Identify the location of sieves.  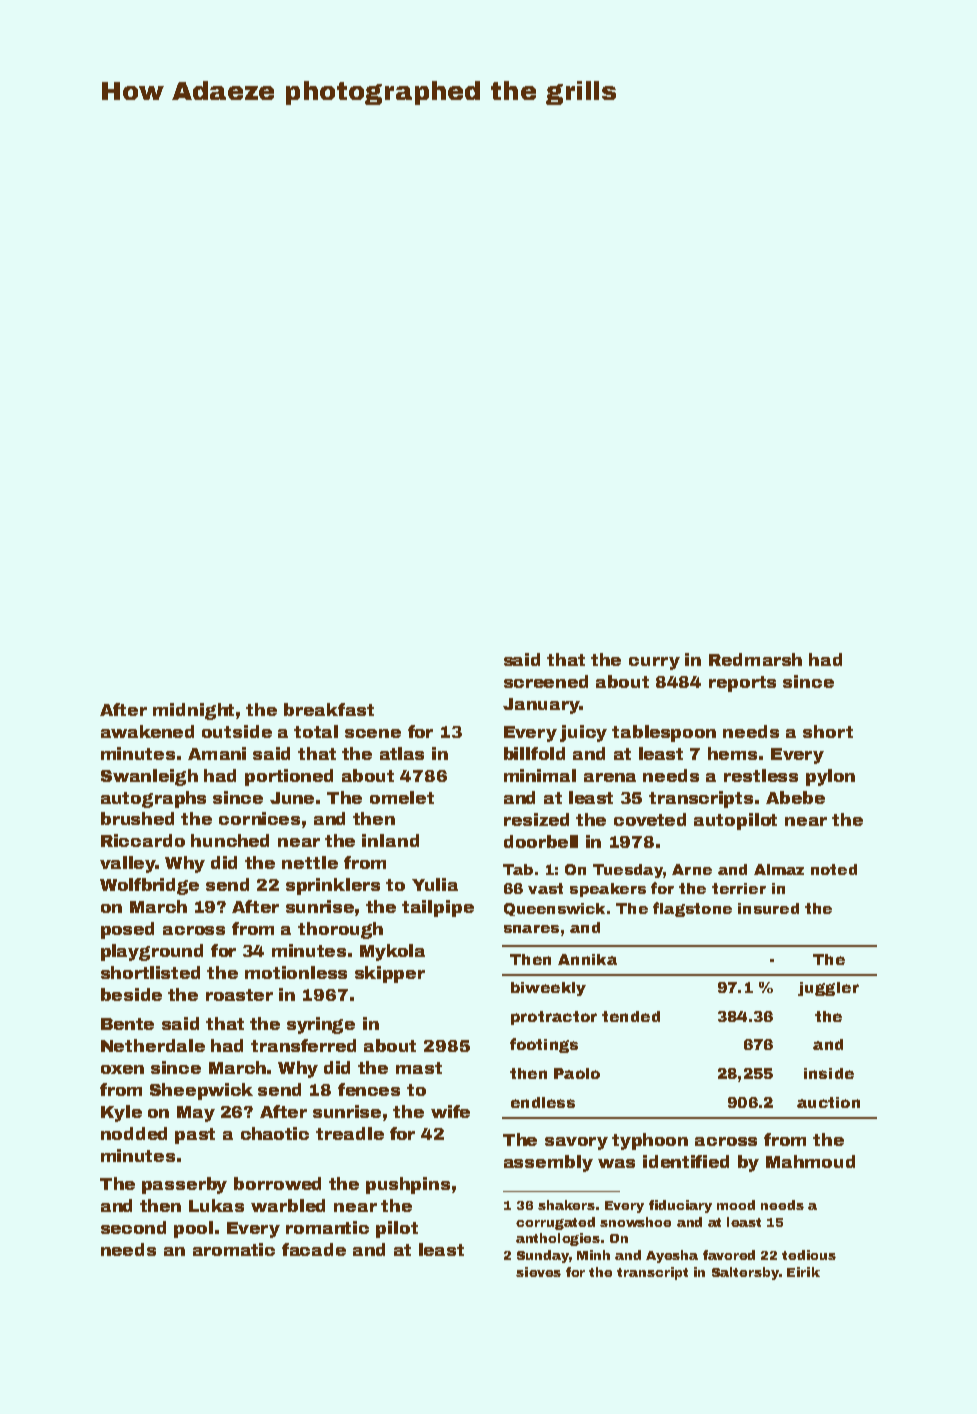
(538, 1272).
